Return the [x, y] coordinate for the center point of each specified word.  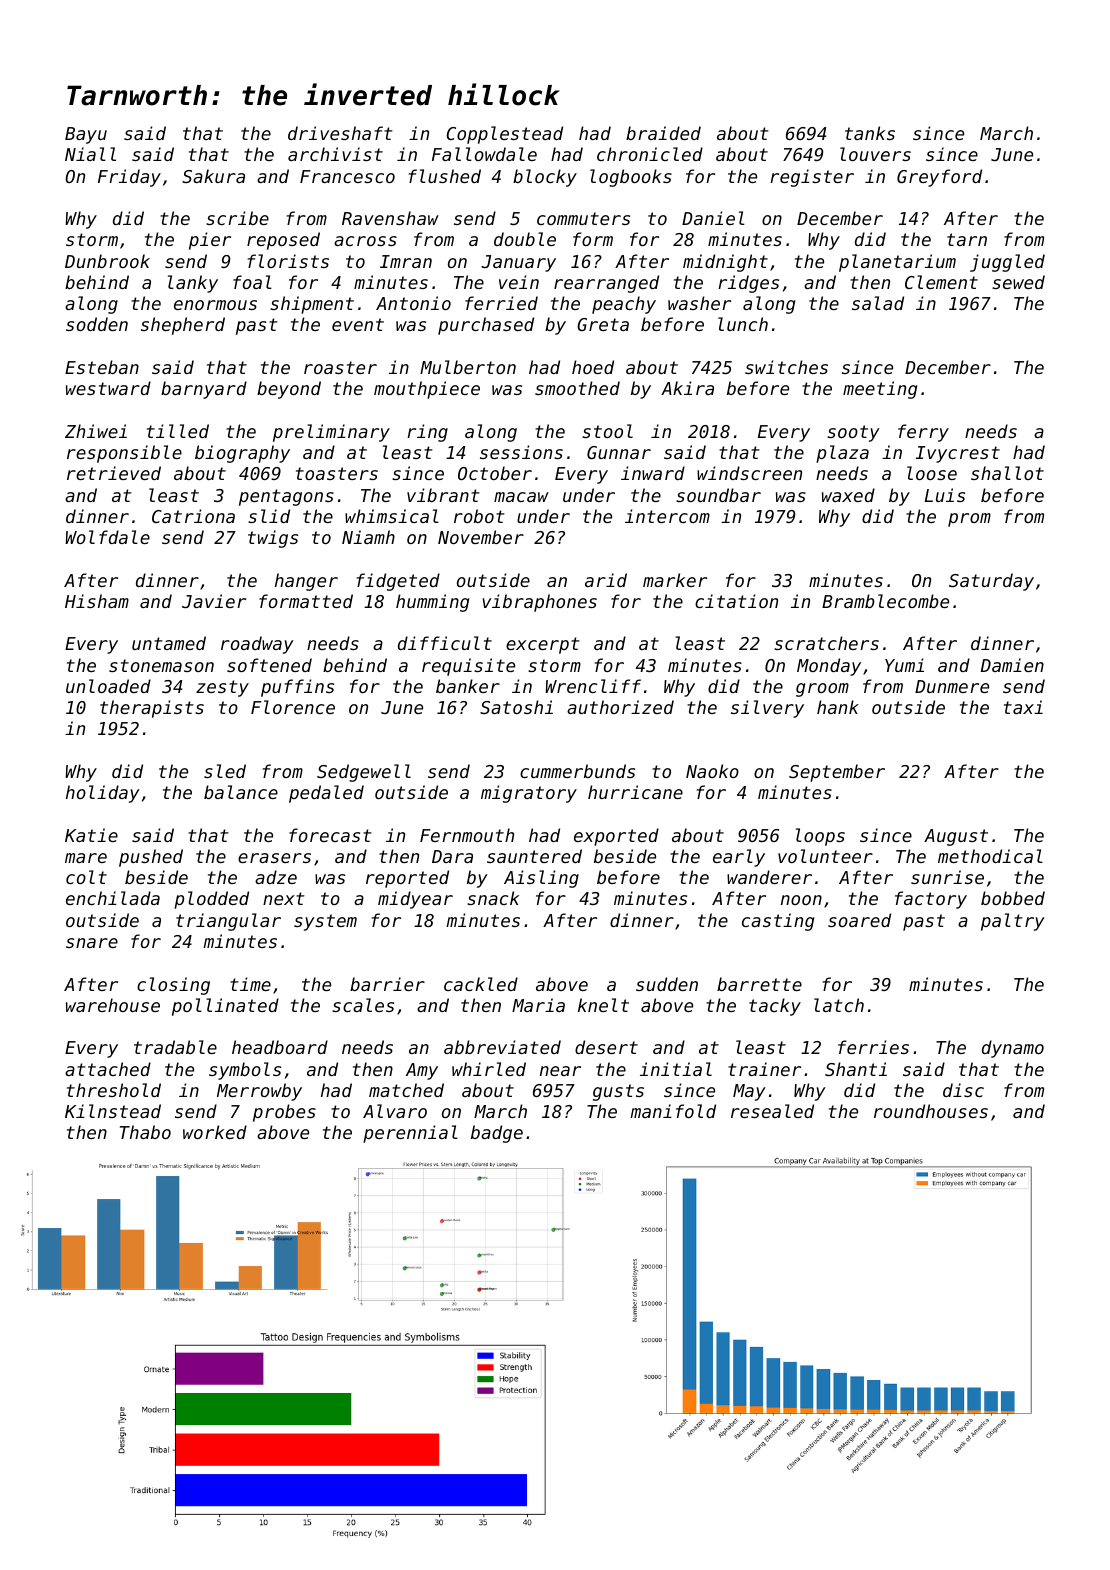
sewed [1018, 282]
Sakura [213, 176]
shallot [1007, 473]
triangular [228, 922]
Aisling [541, 879]
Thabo [145, 1132]
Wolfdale [107, 537]
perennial [410, 1134]
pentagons [286, 497]
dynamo [1013, 1049]
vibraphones [539, 603]
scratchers [826, 643]
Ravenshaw [390, 218]
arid [606, 580]
